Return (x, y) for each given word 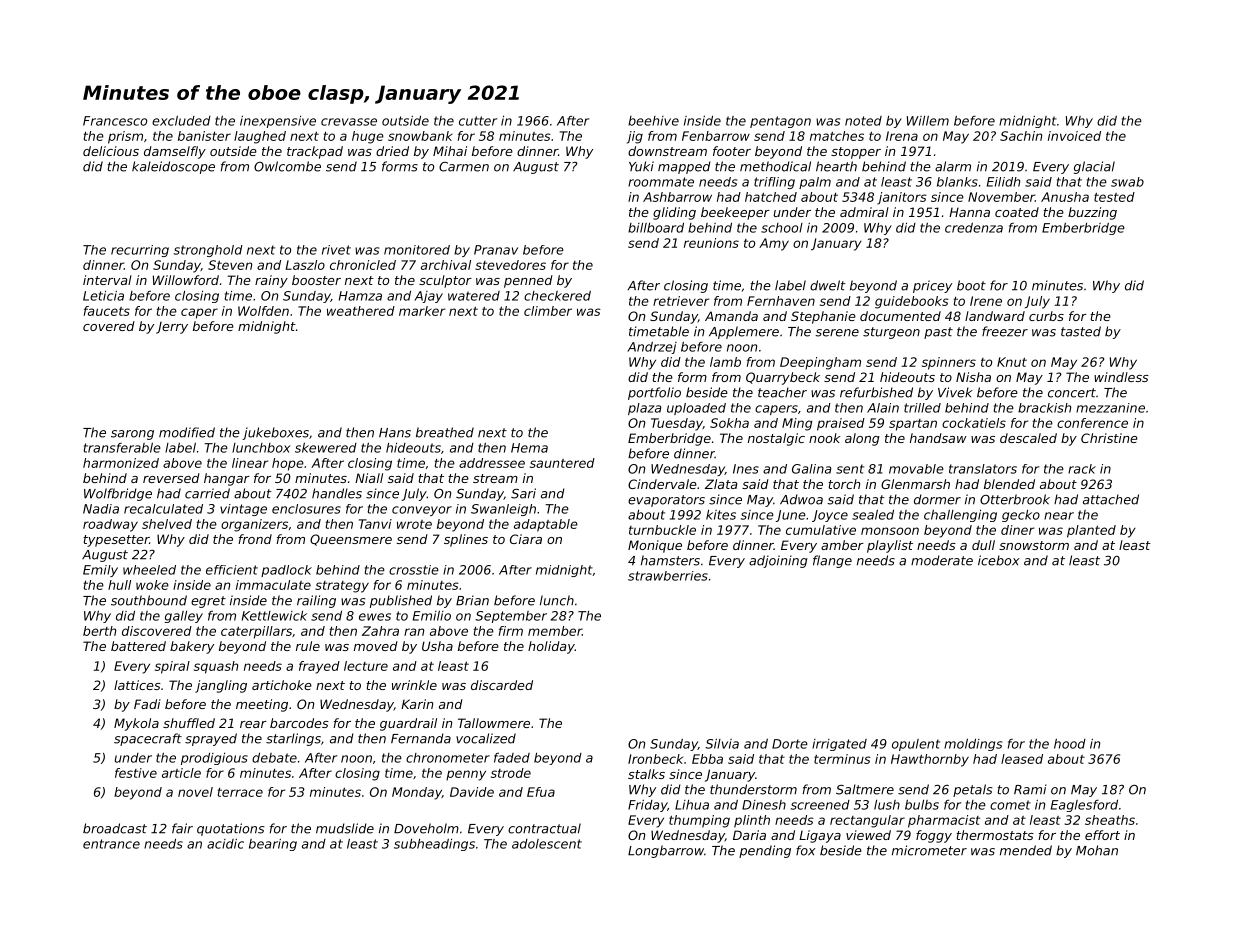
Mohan (1097, 850)
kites (721, 515)
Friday (647, 806)
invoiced (1074, 136)
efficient (232, 570)
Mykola (136, 724)
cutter (478, 121)
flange (832, 561)
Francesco (115, 121)
